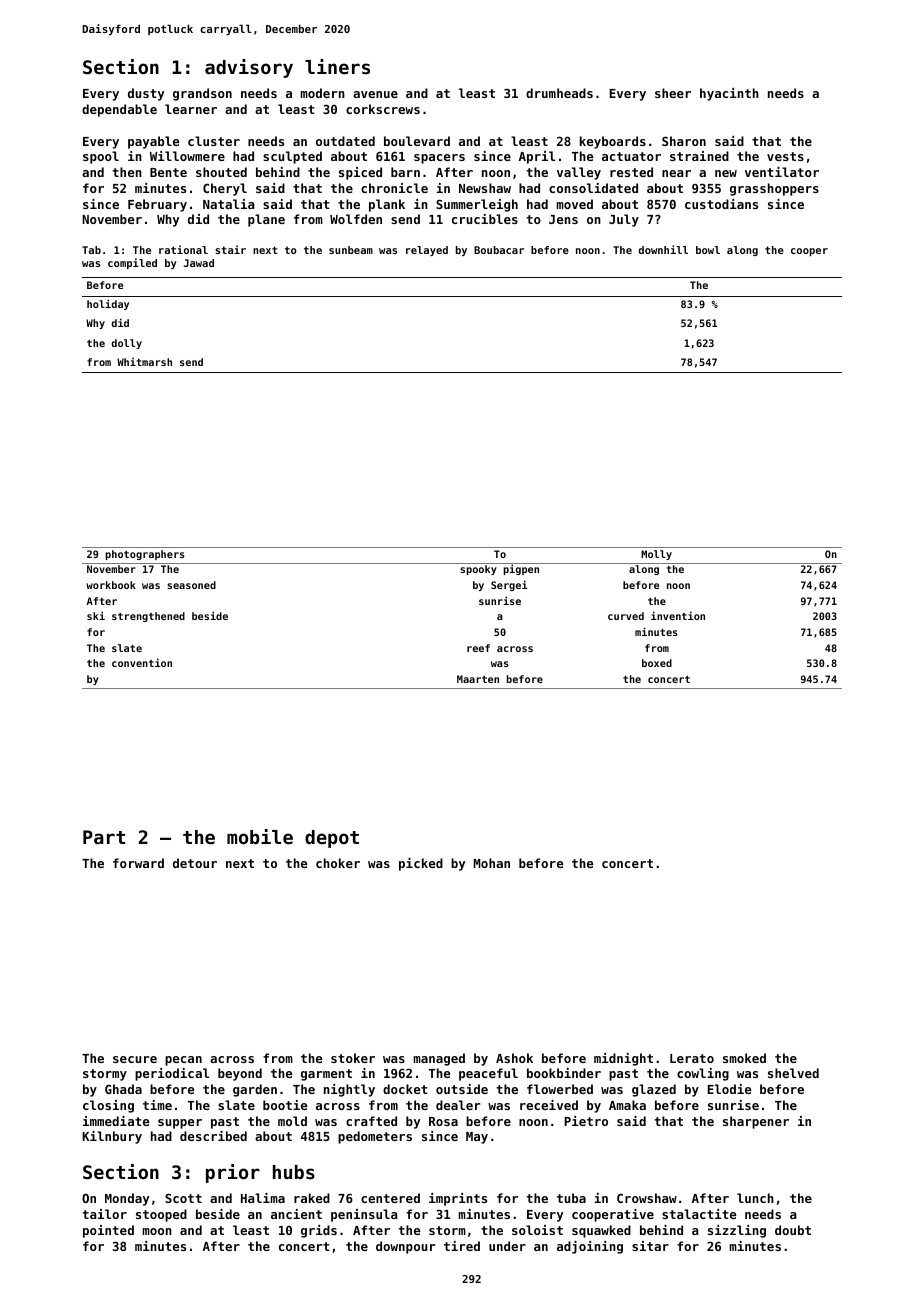 The height and width of the image is (1314, 924). I want to click on liners, so click(337, 66).
